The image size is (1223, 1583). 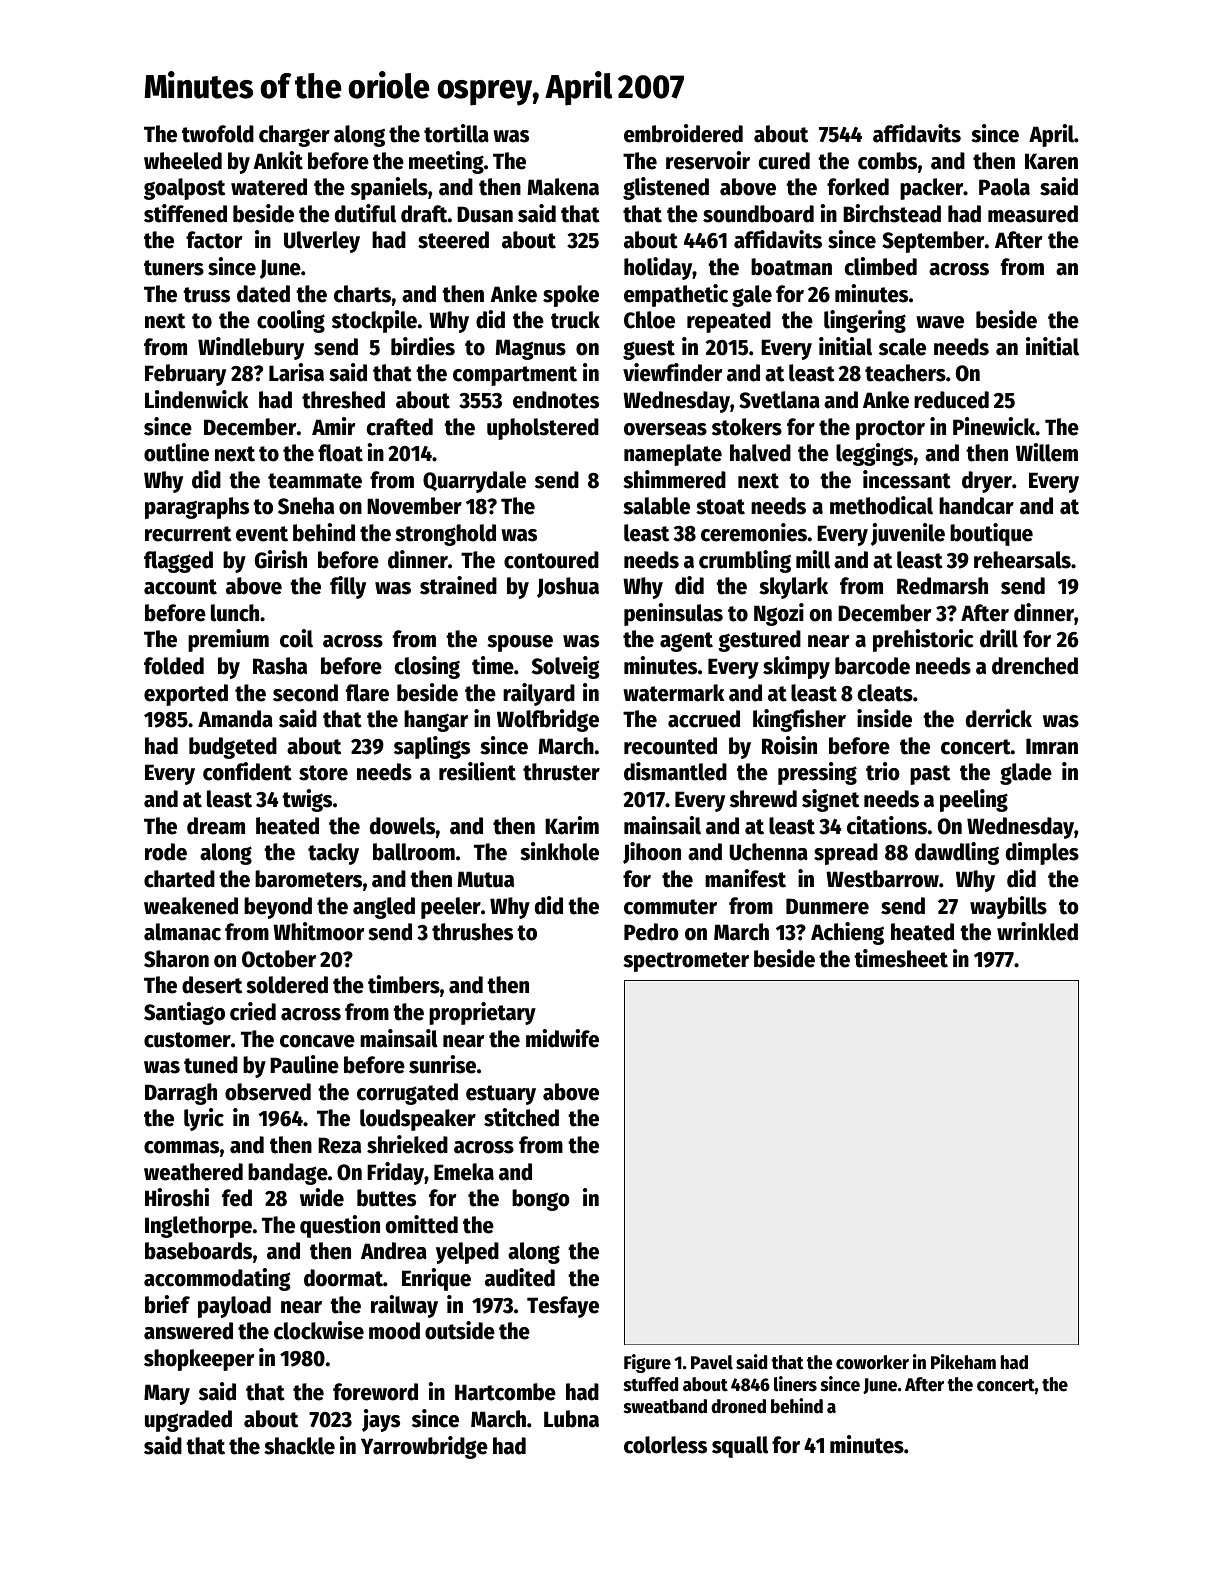 What do you see at coordinates (1037, 931) in the image?
I see `wrinkled` at bounding box center [1037, 931].
